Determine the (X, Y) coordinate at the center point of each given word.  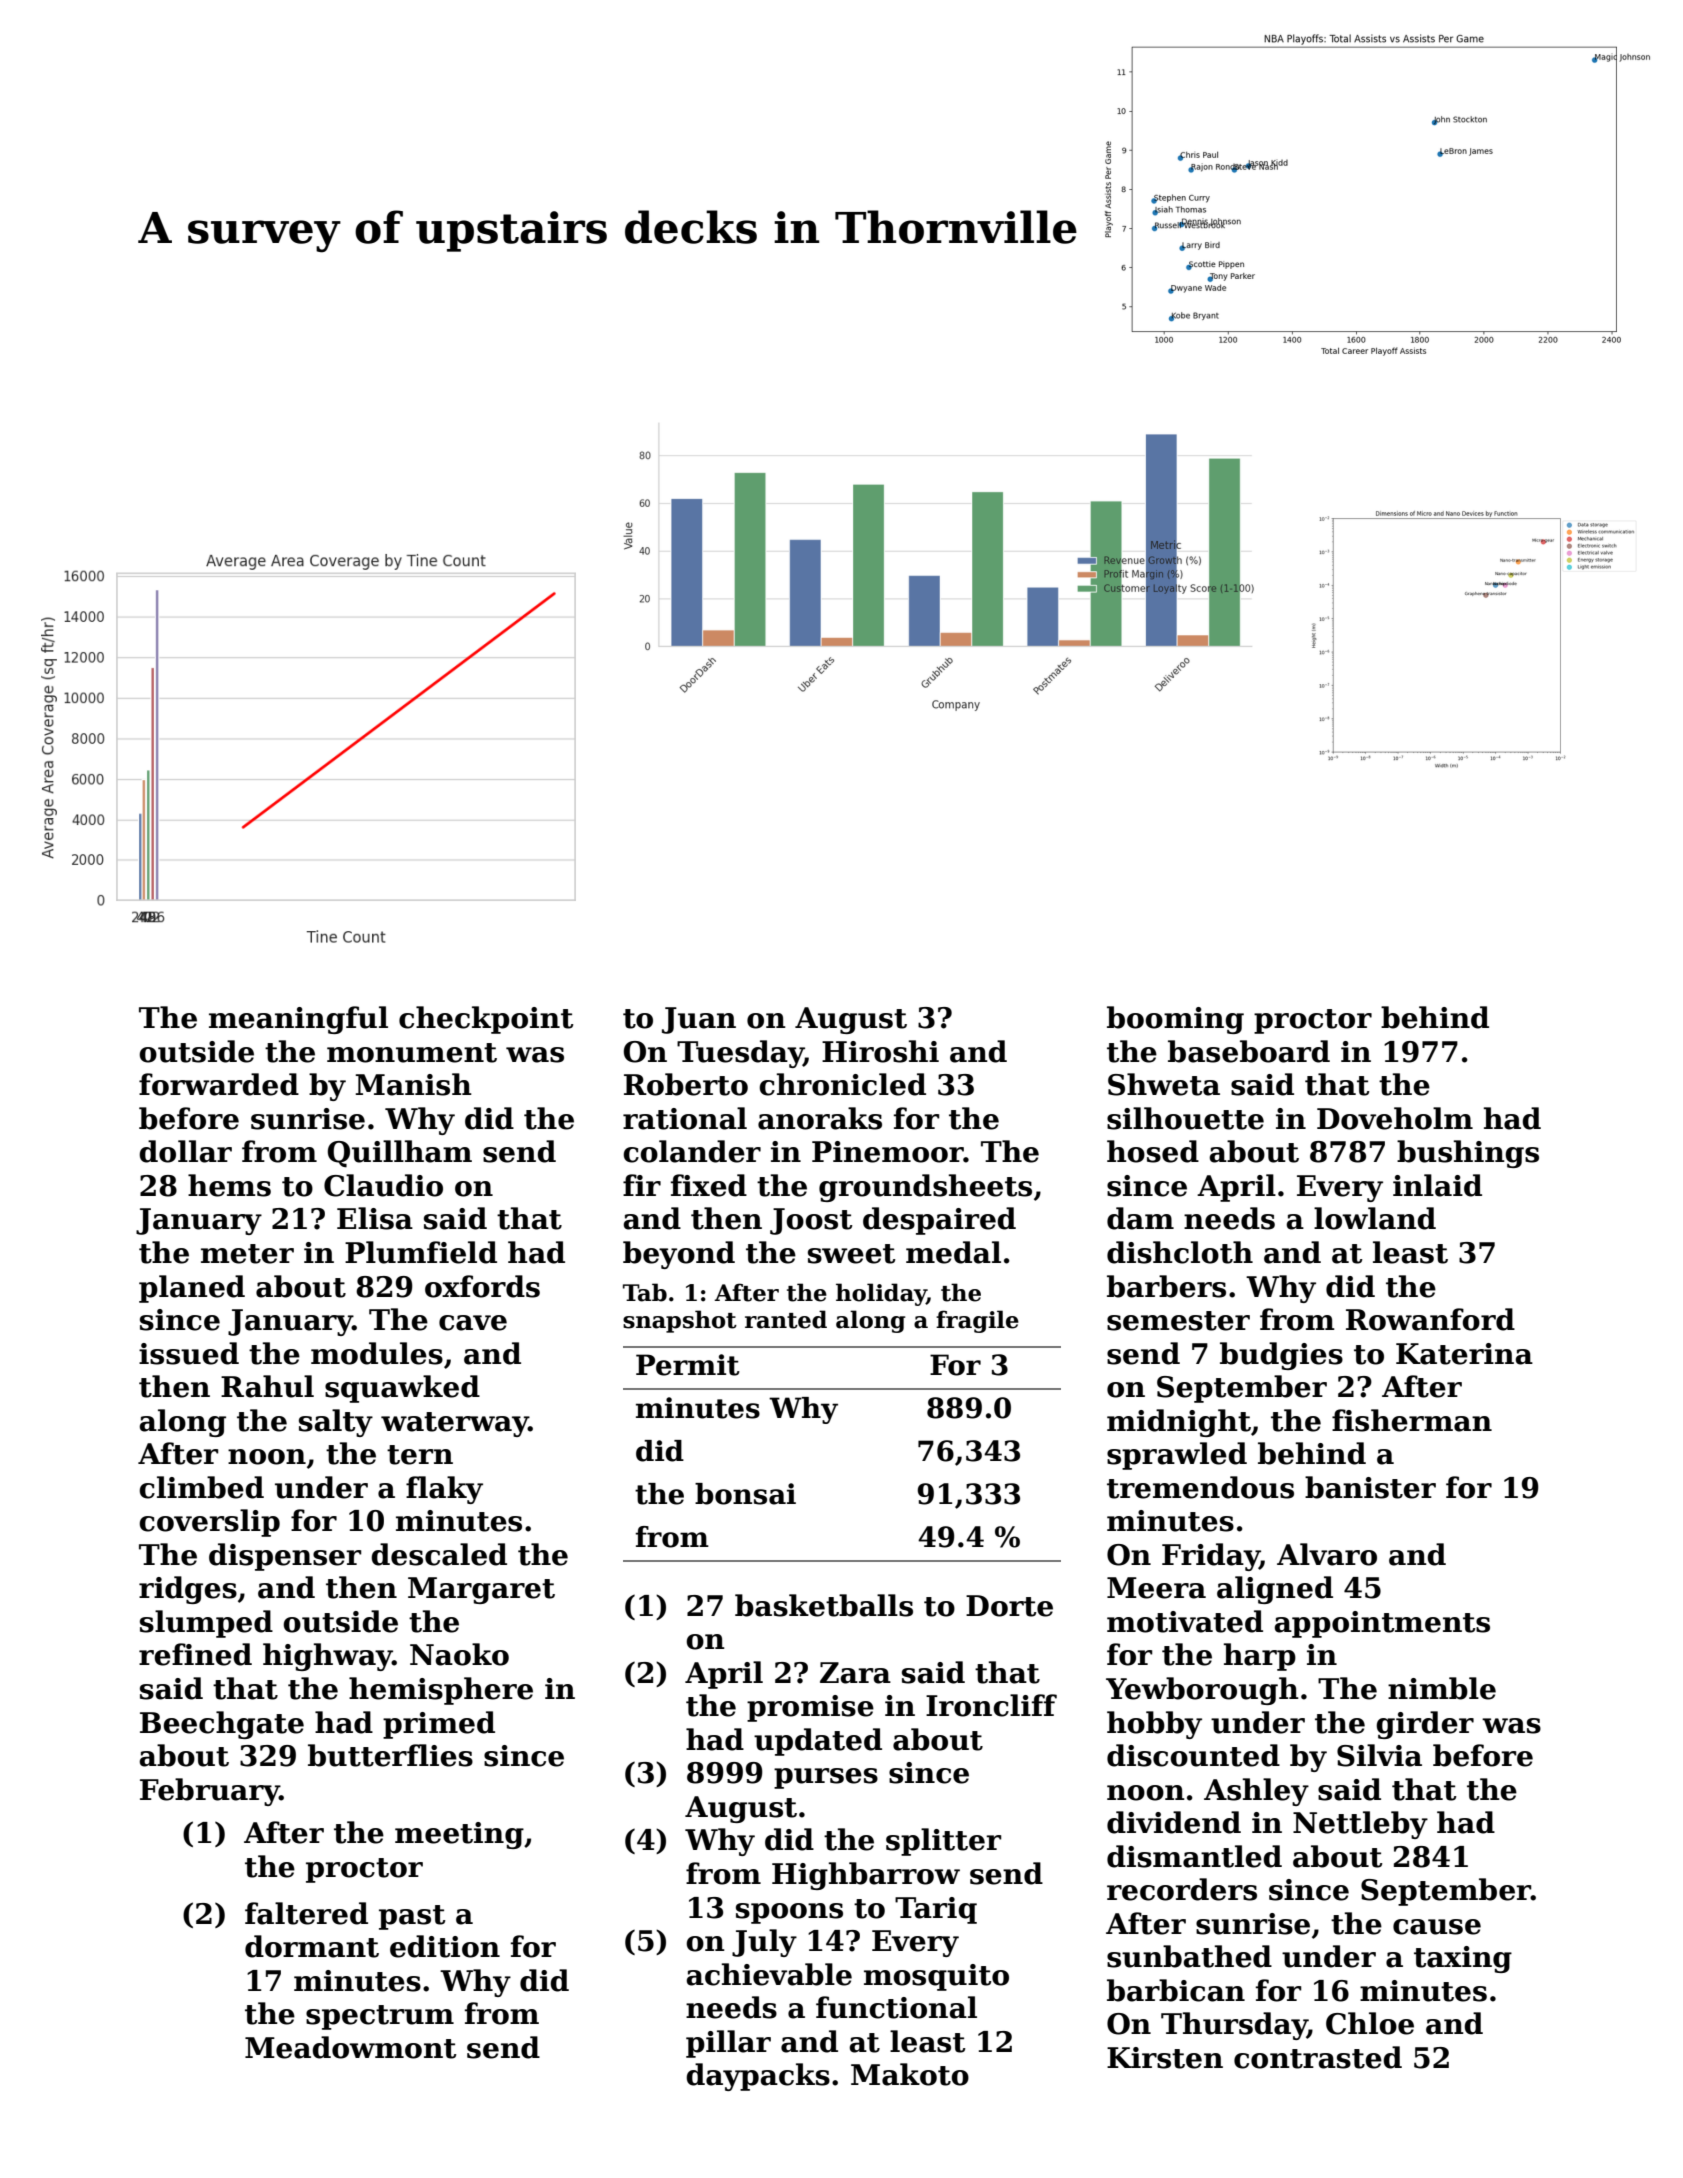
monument (412, 1053)
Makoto (910, 2074)
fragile (977, 1321)
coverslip (209, 1523)
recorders (1182, 1889)
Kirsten (1165, 2058)
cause (1437, 1927)
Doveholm (1395, 1118)
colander (692, 1151)
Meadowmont (350, 2047)
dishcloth (1180, 1252)
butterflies (390, 1755)
